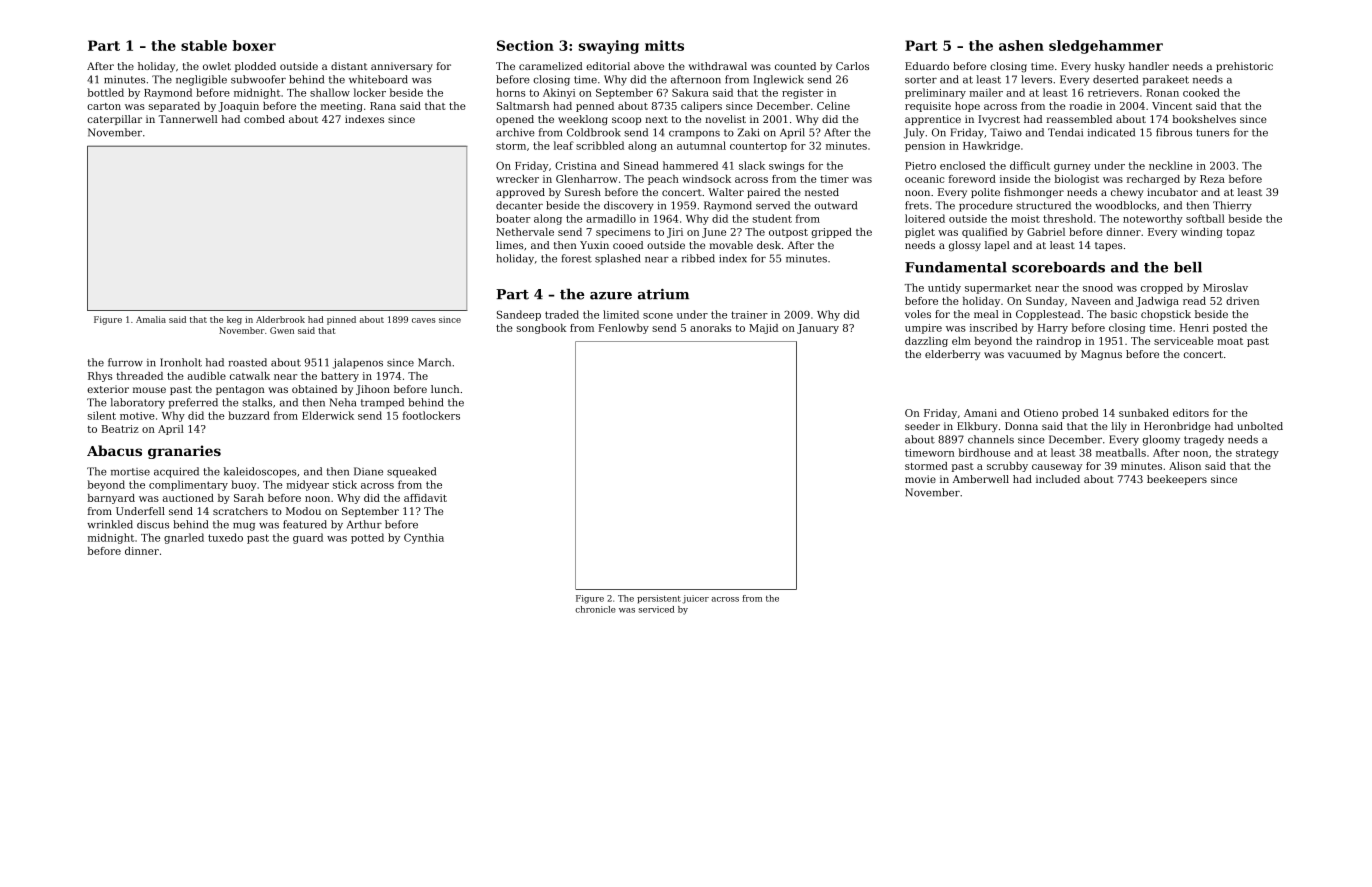  Describe the element at coordinates (349, 66) in the page. I see `distant` at that location.
